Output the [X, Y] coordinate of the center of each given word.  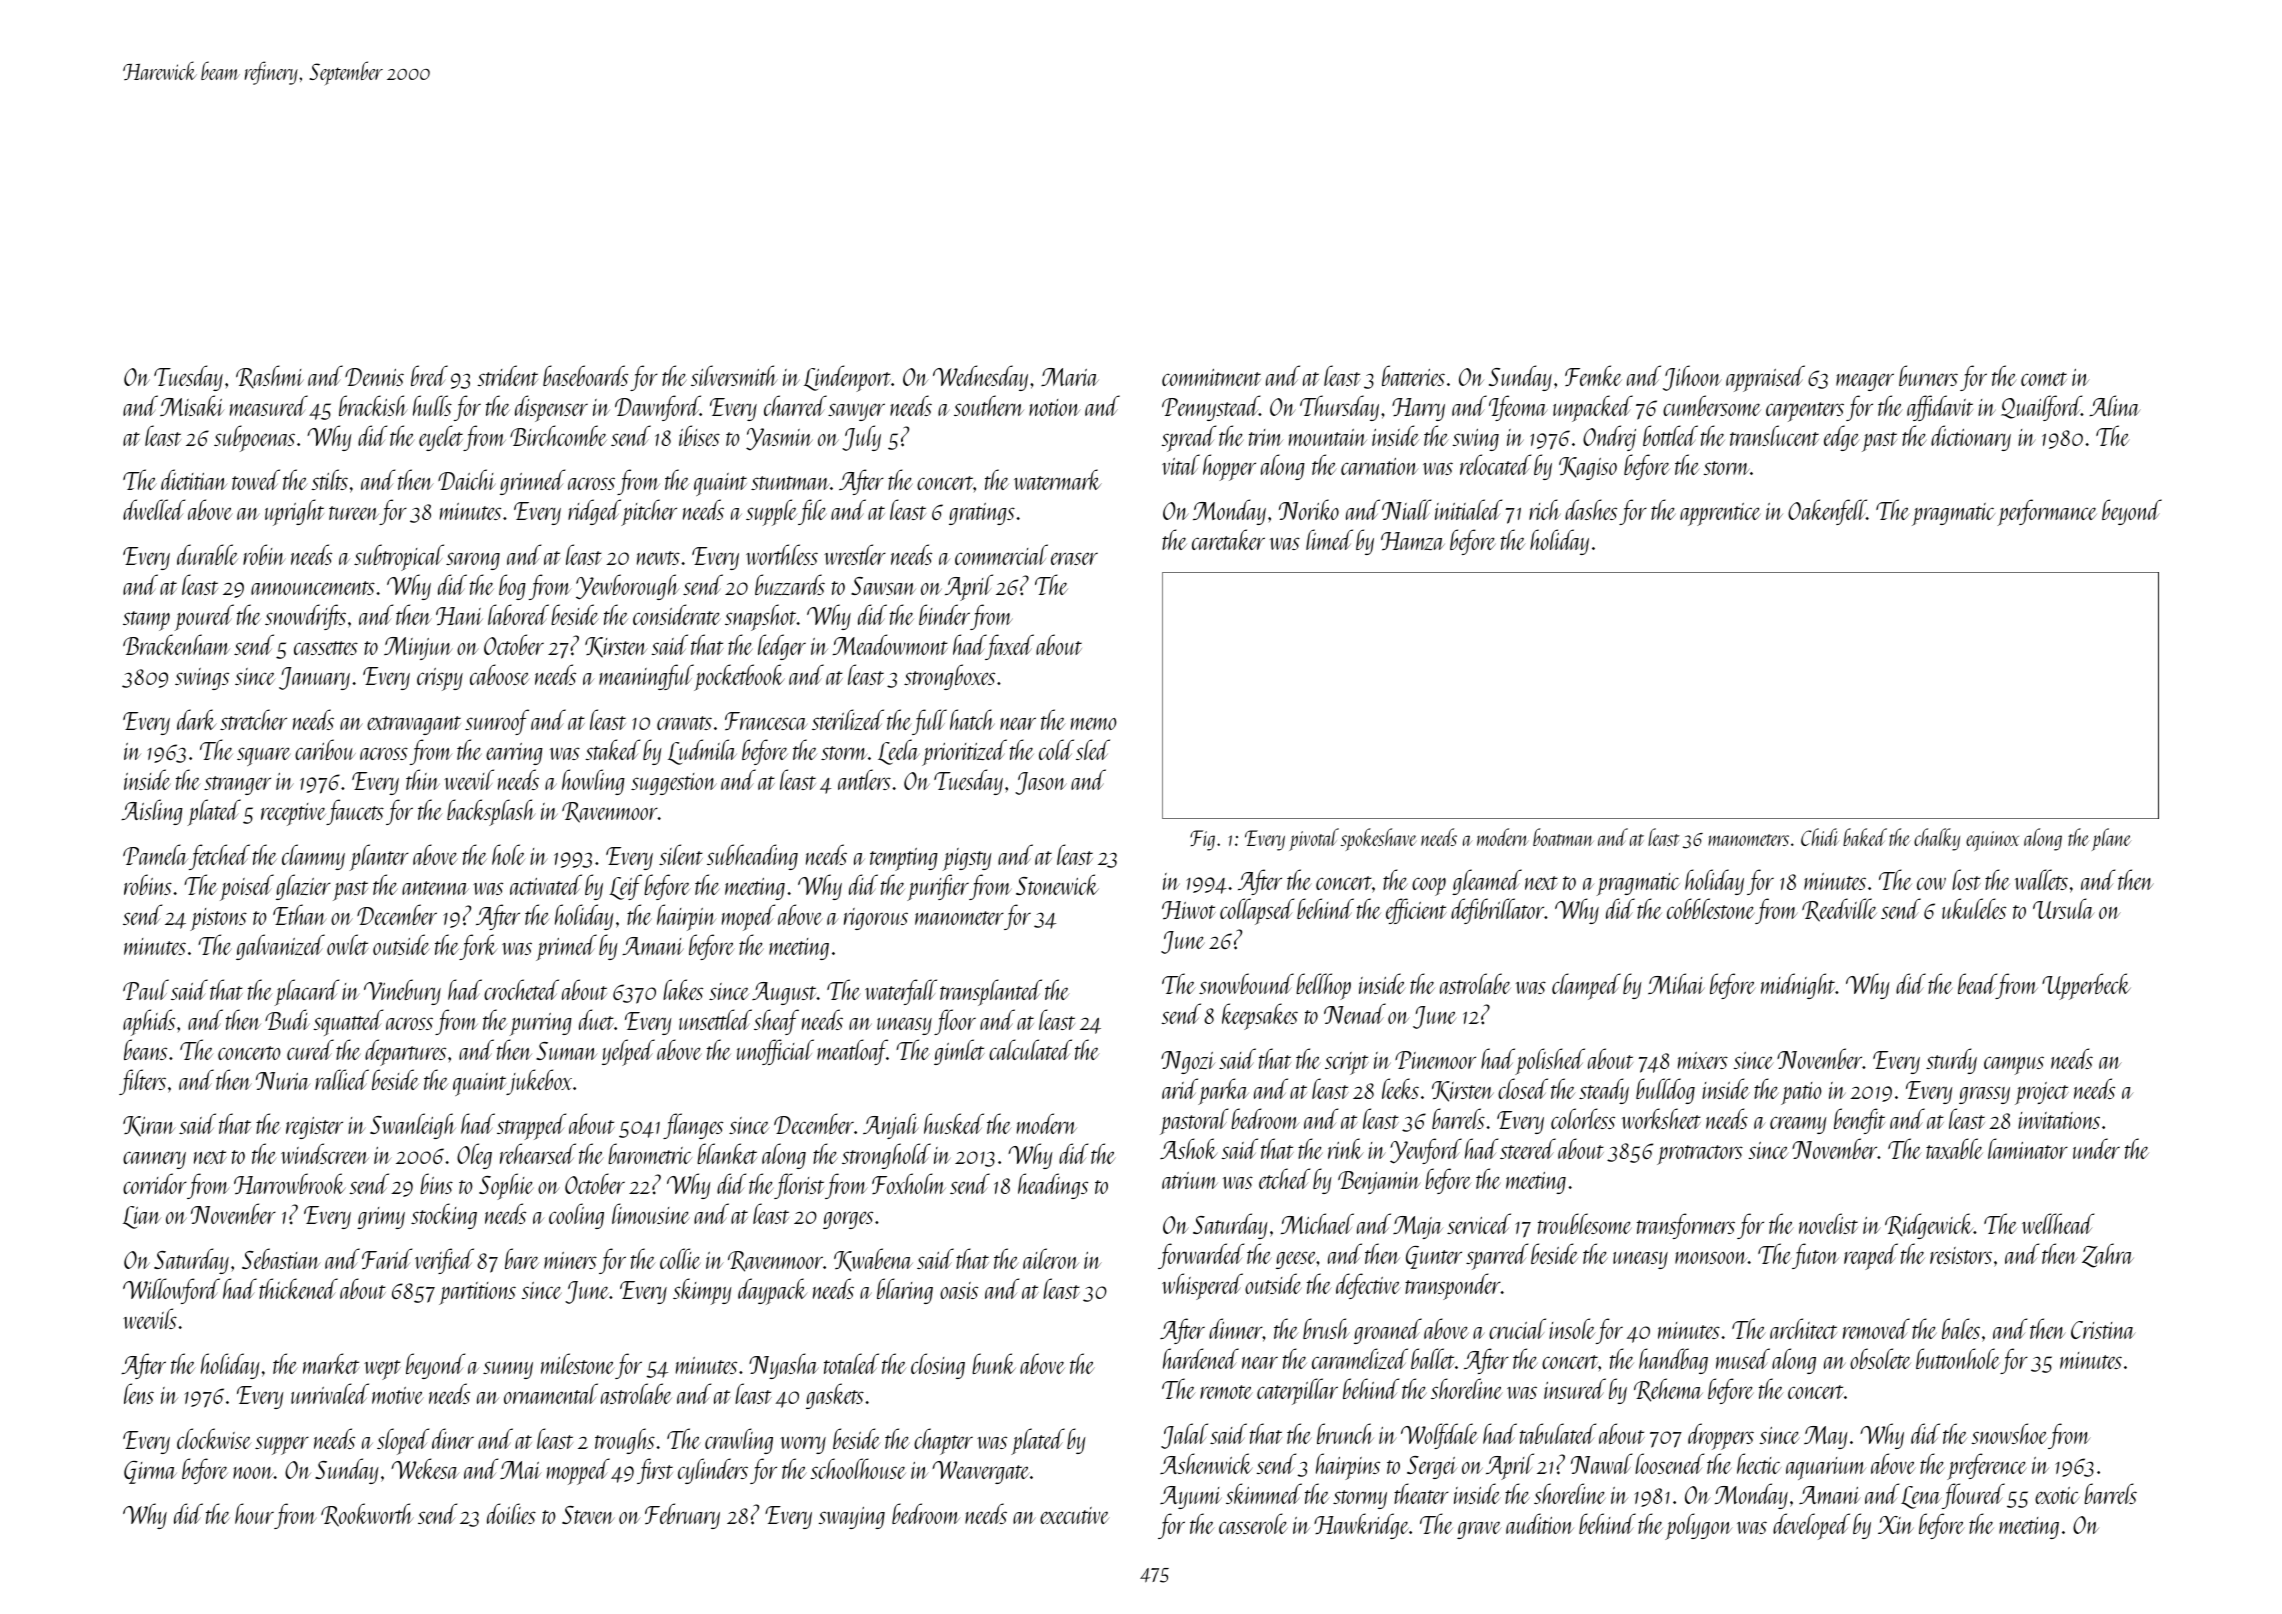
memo [1094, 723]
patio [1801, 1093]
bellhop [1323, 986]
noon [253, 1473]
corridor [155, 1183]
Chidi [1820, 837]
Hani [459, 616]
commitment [1211, 377]
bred [429, 375]
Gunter [1434, 1257]
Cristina [2103, 1330]
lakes [683, 989]
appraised [1765, 378]
